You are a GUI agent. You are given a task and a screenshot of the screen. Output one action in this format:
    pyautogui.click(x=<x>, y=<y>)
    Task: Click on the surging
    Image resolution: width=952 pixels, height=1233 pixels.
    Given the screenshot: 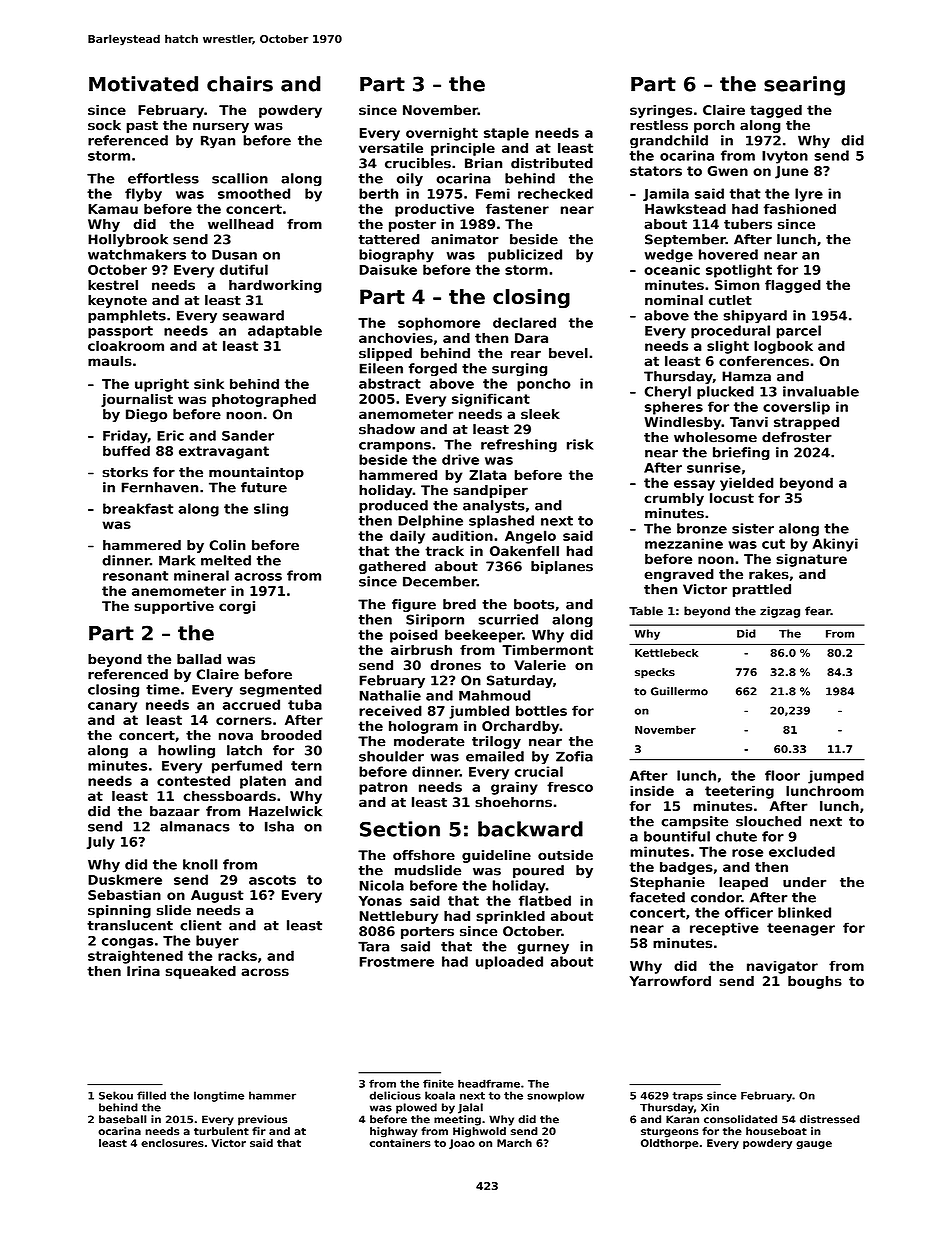 What is the action you would take?
    pyautogui.click(x=519, y=369)
